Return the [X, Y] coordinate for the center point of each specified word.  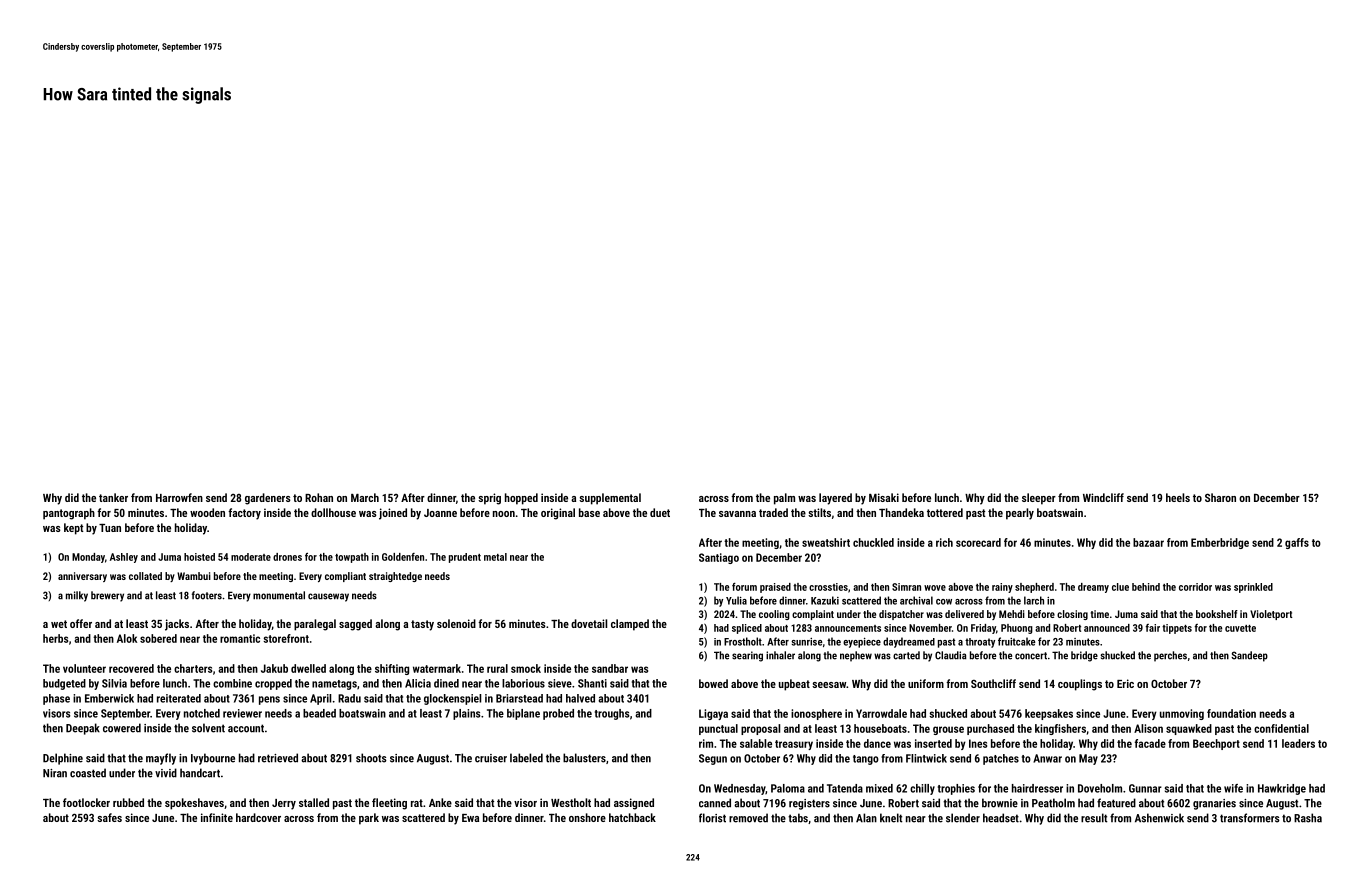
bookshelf [1217, 614]
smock [526, 668]
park [369, 819]
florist [712, 818]
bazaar [1148, 542]
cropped [273, 684]
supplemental [610, 499]
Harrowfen [179, 497]
